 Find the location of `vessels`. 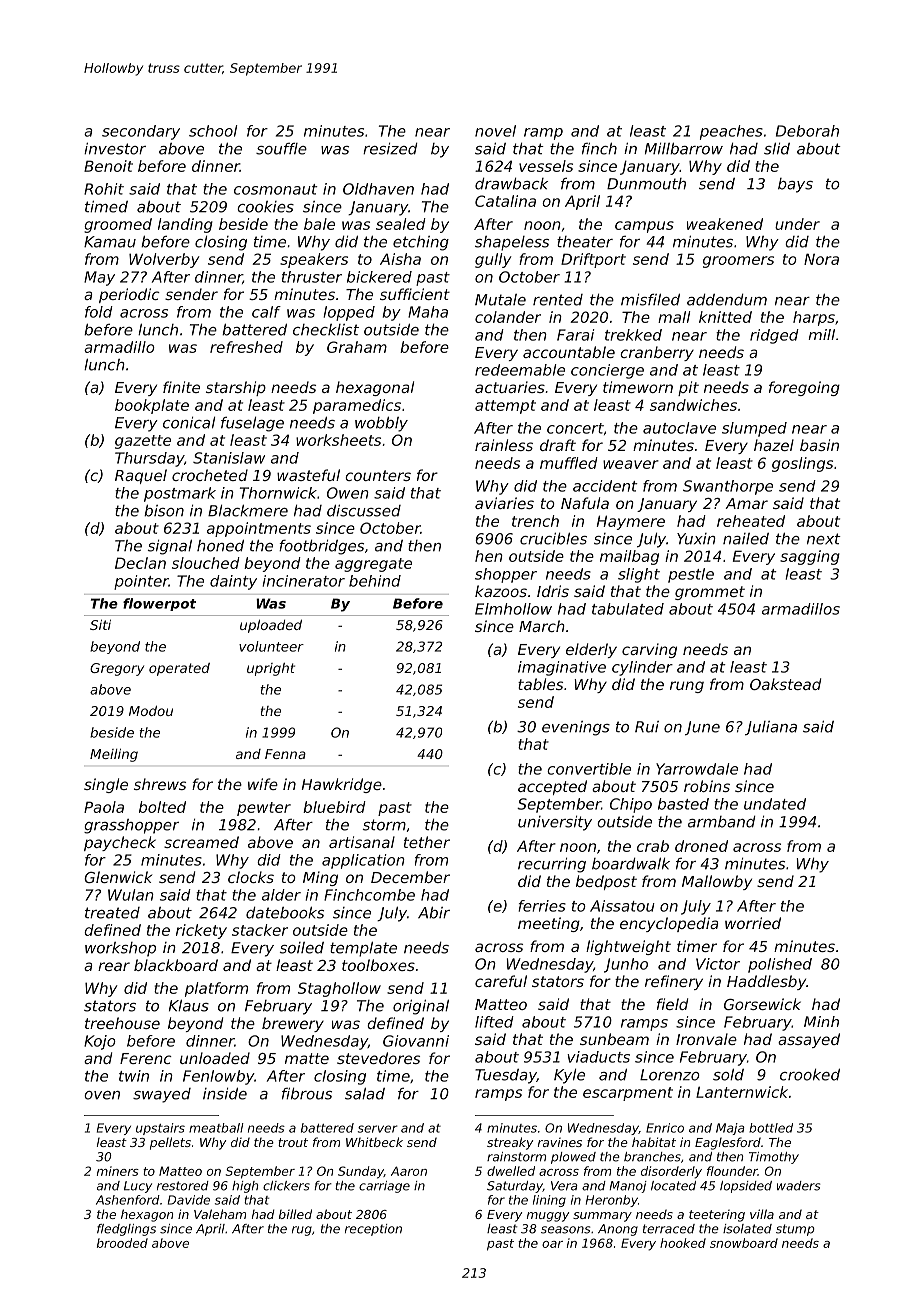

vessels is located at coordinates (546, 166).
